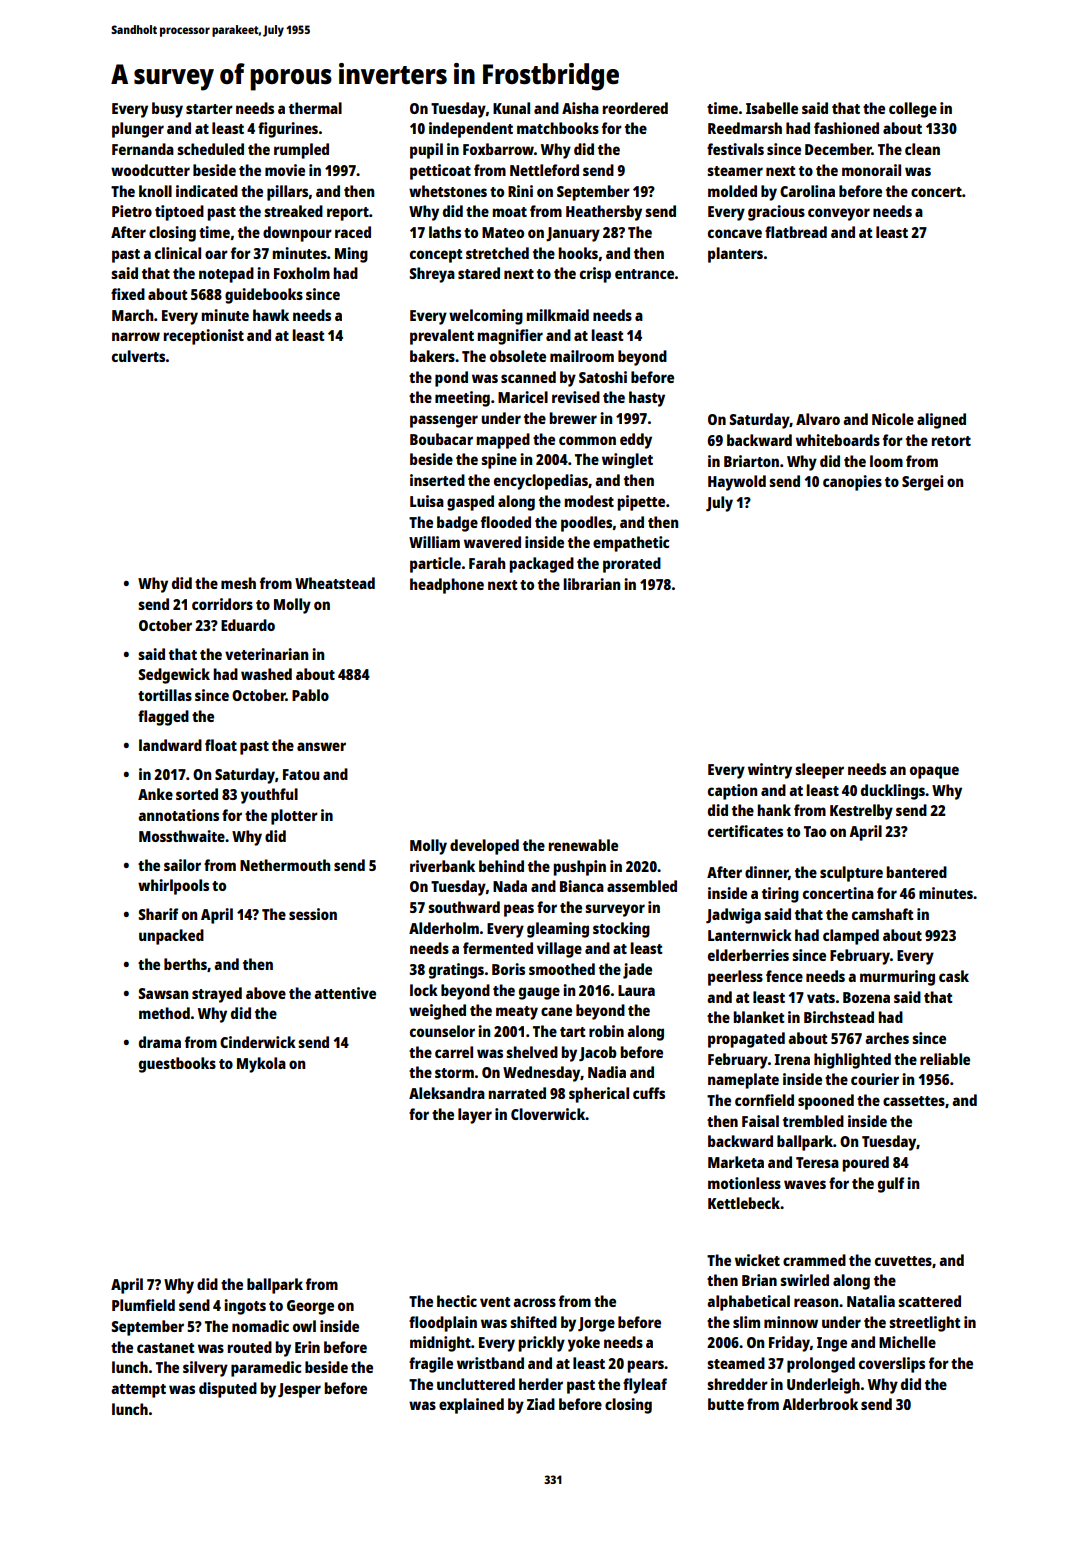  I want to click on Alvaro, so click(818, 419).
